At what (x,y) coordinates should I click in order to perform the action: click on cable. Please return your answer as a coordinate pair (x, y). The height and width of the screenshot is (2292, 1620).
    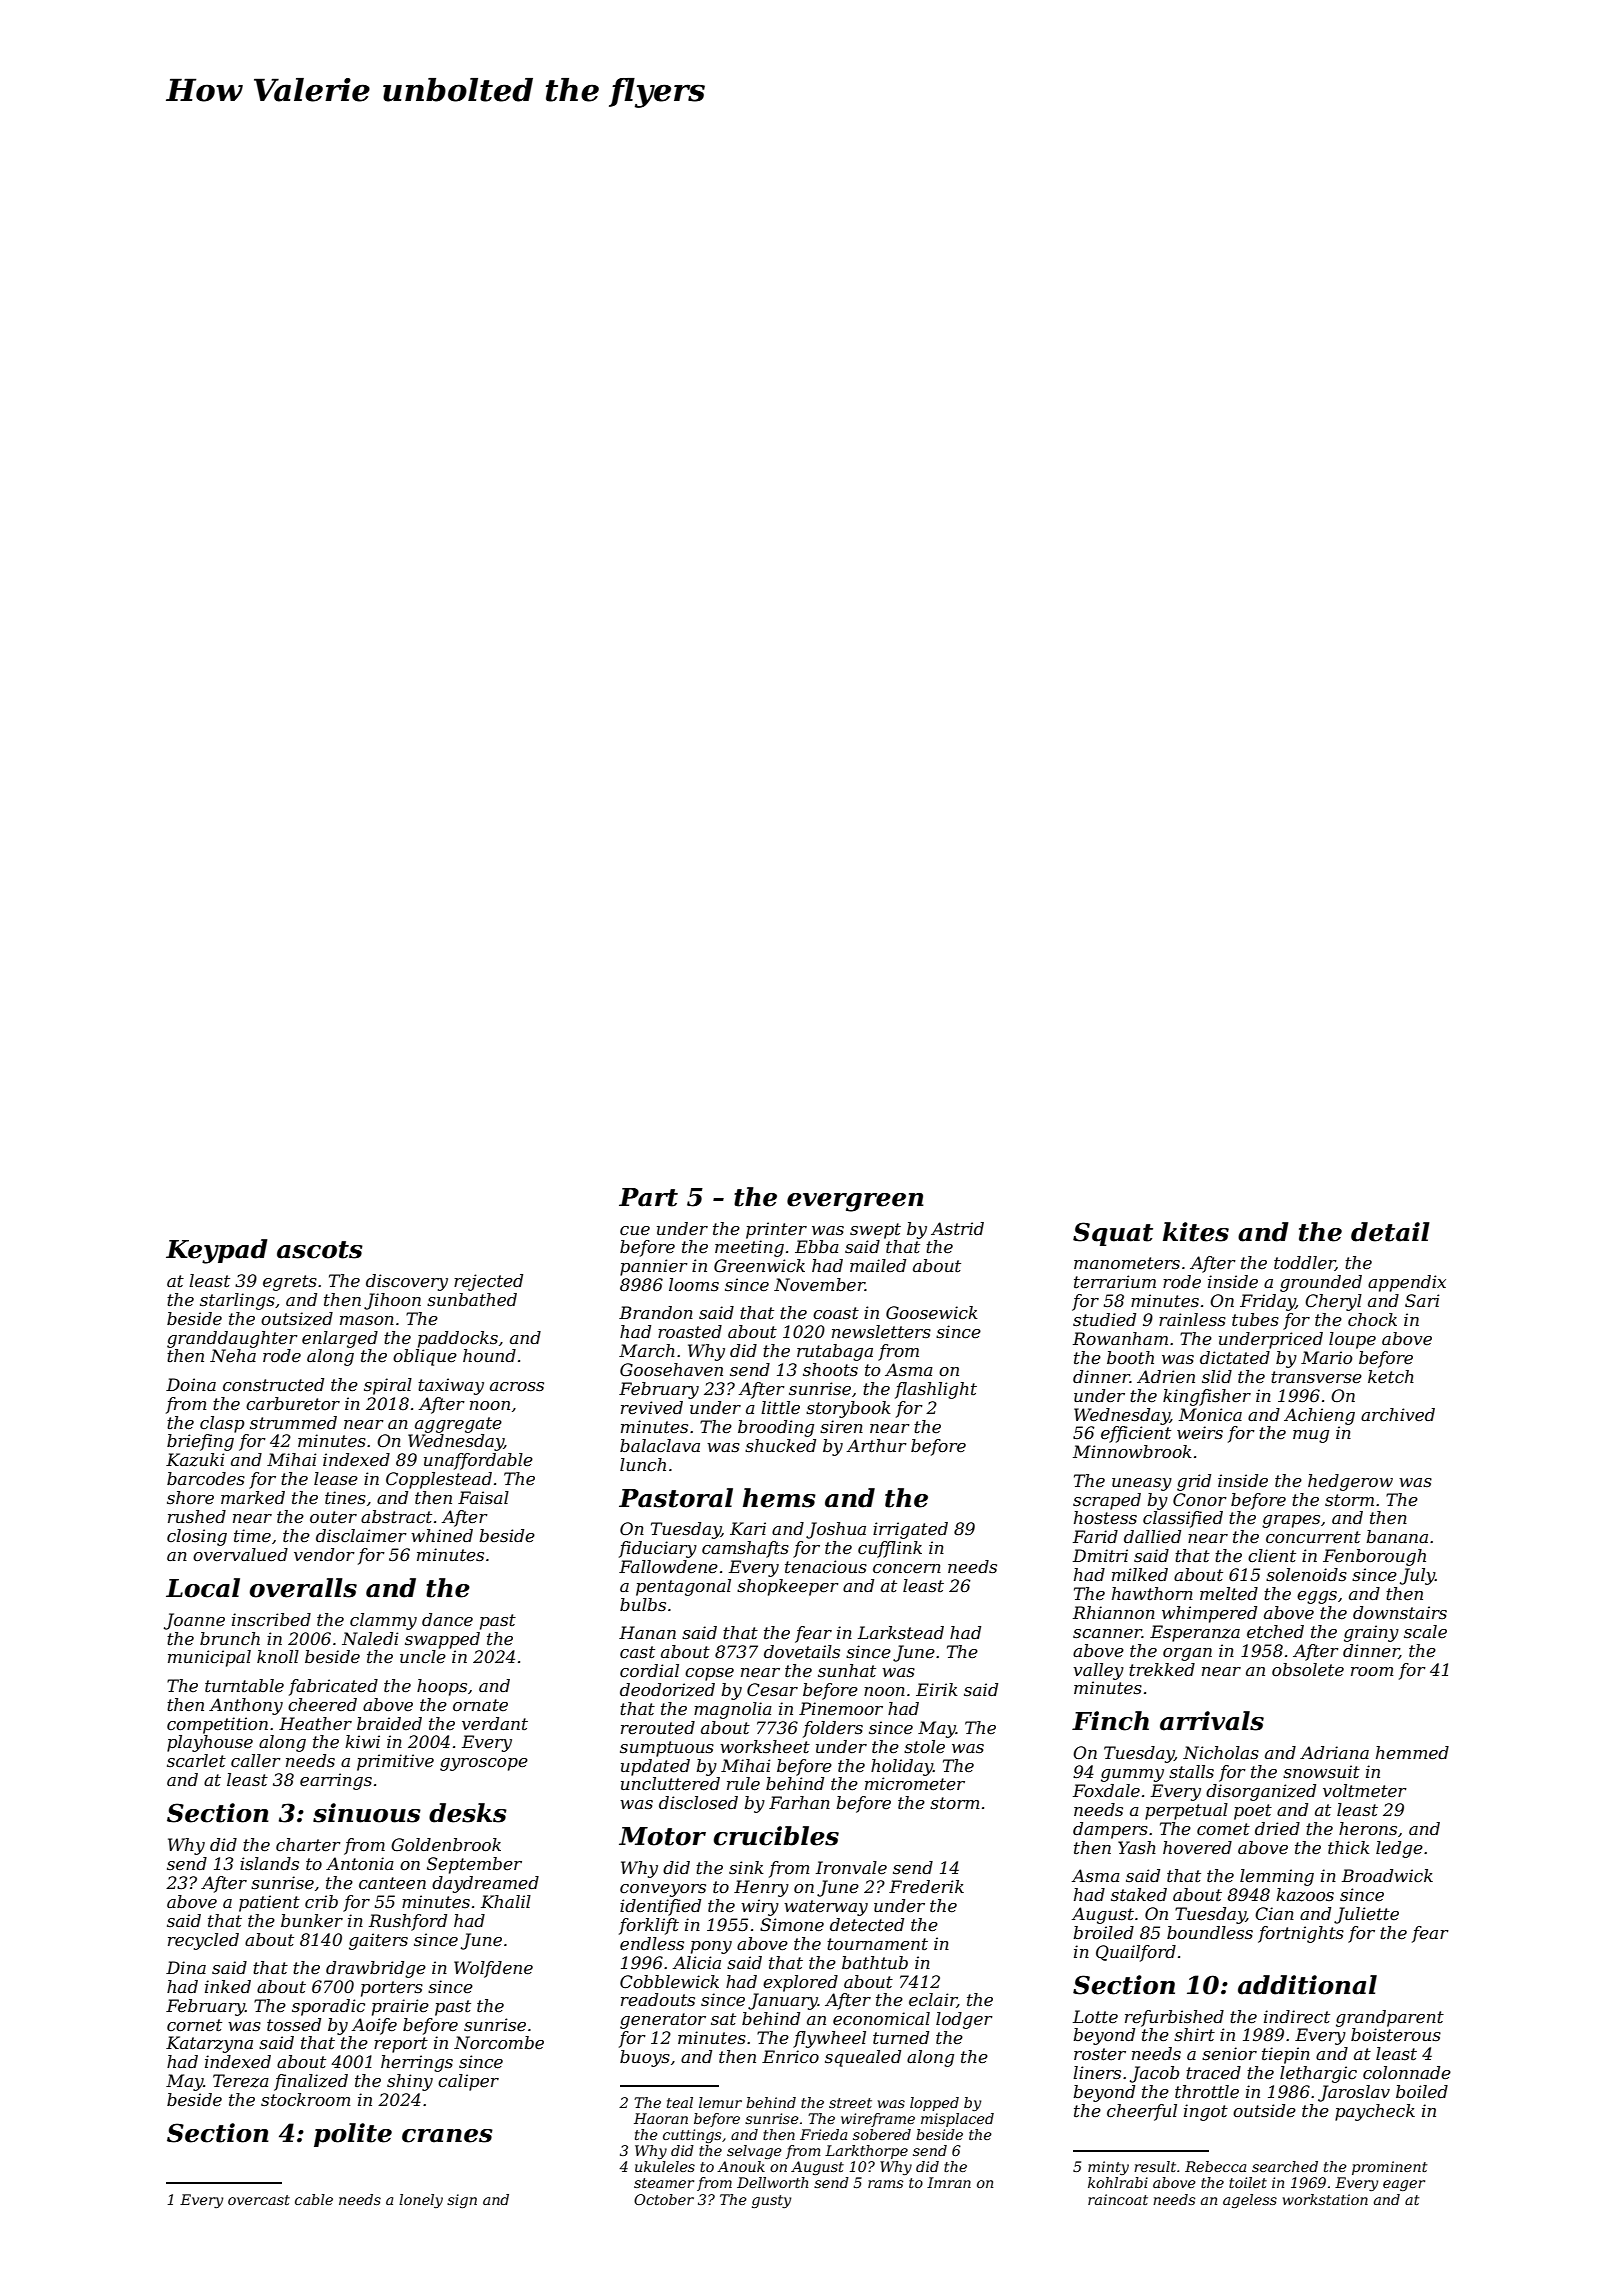
    Looking at the image, I should click on (314, 2199).
